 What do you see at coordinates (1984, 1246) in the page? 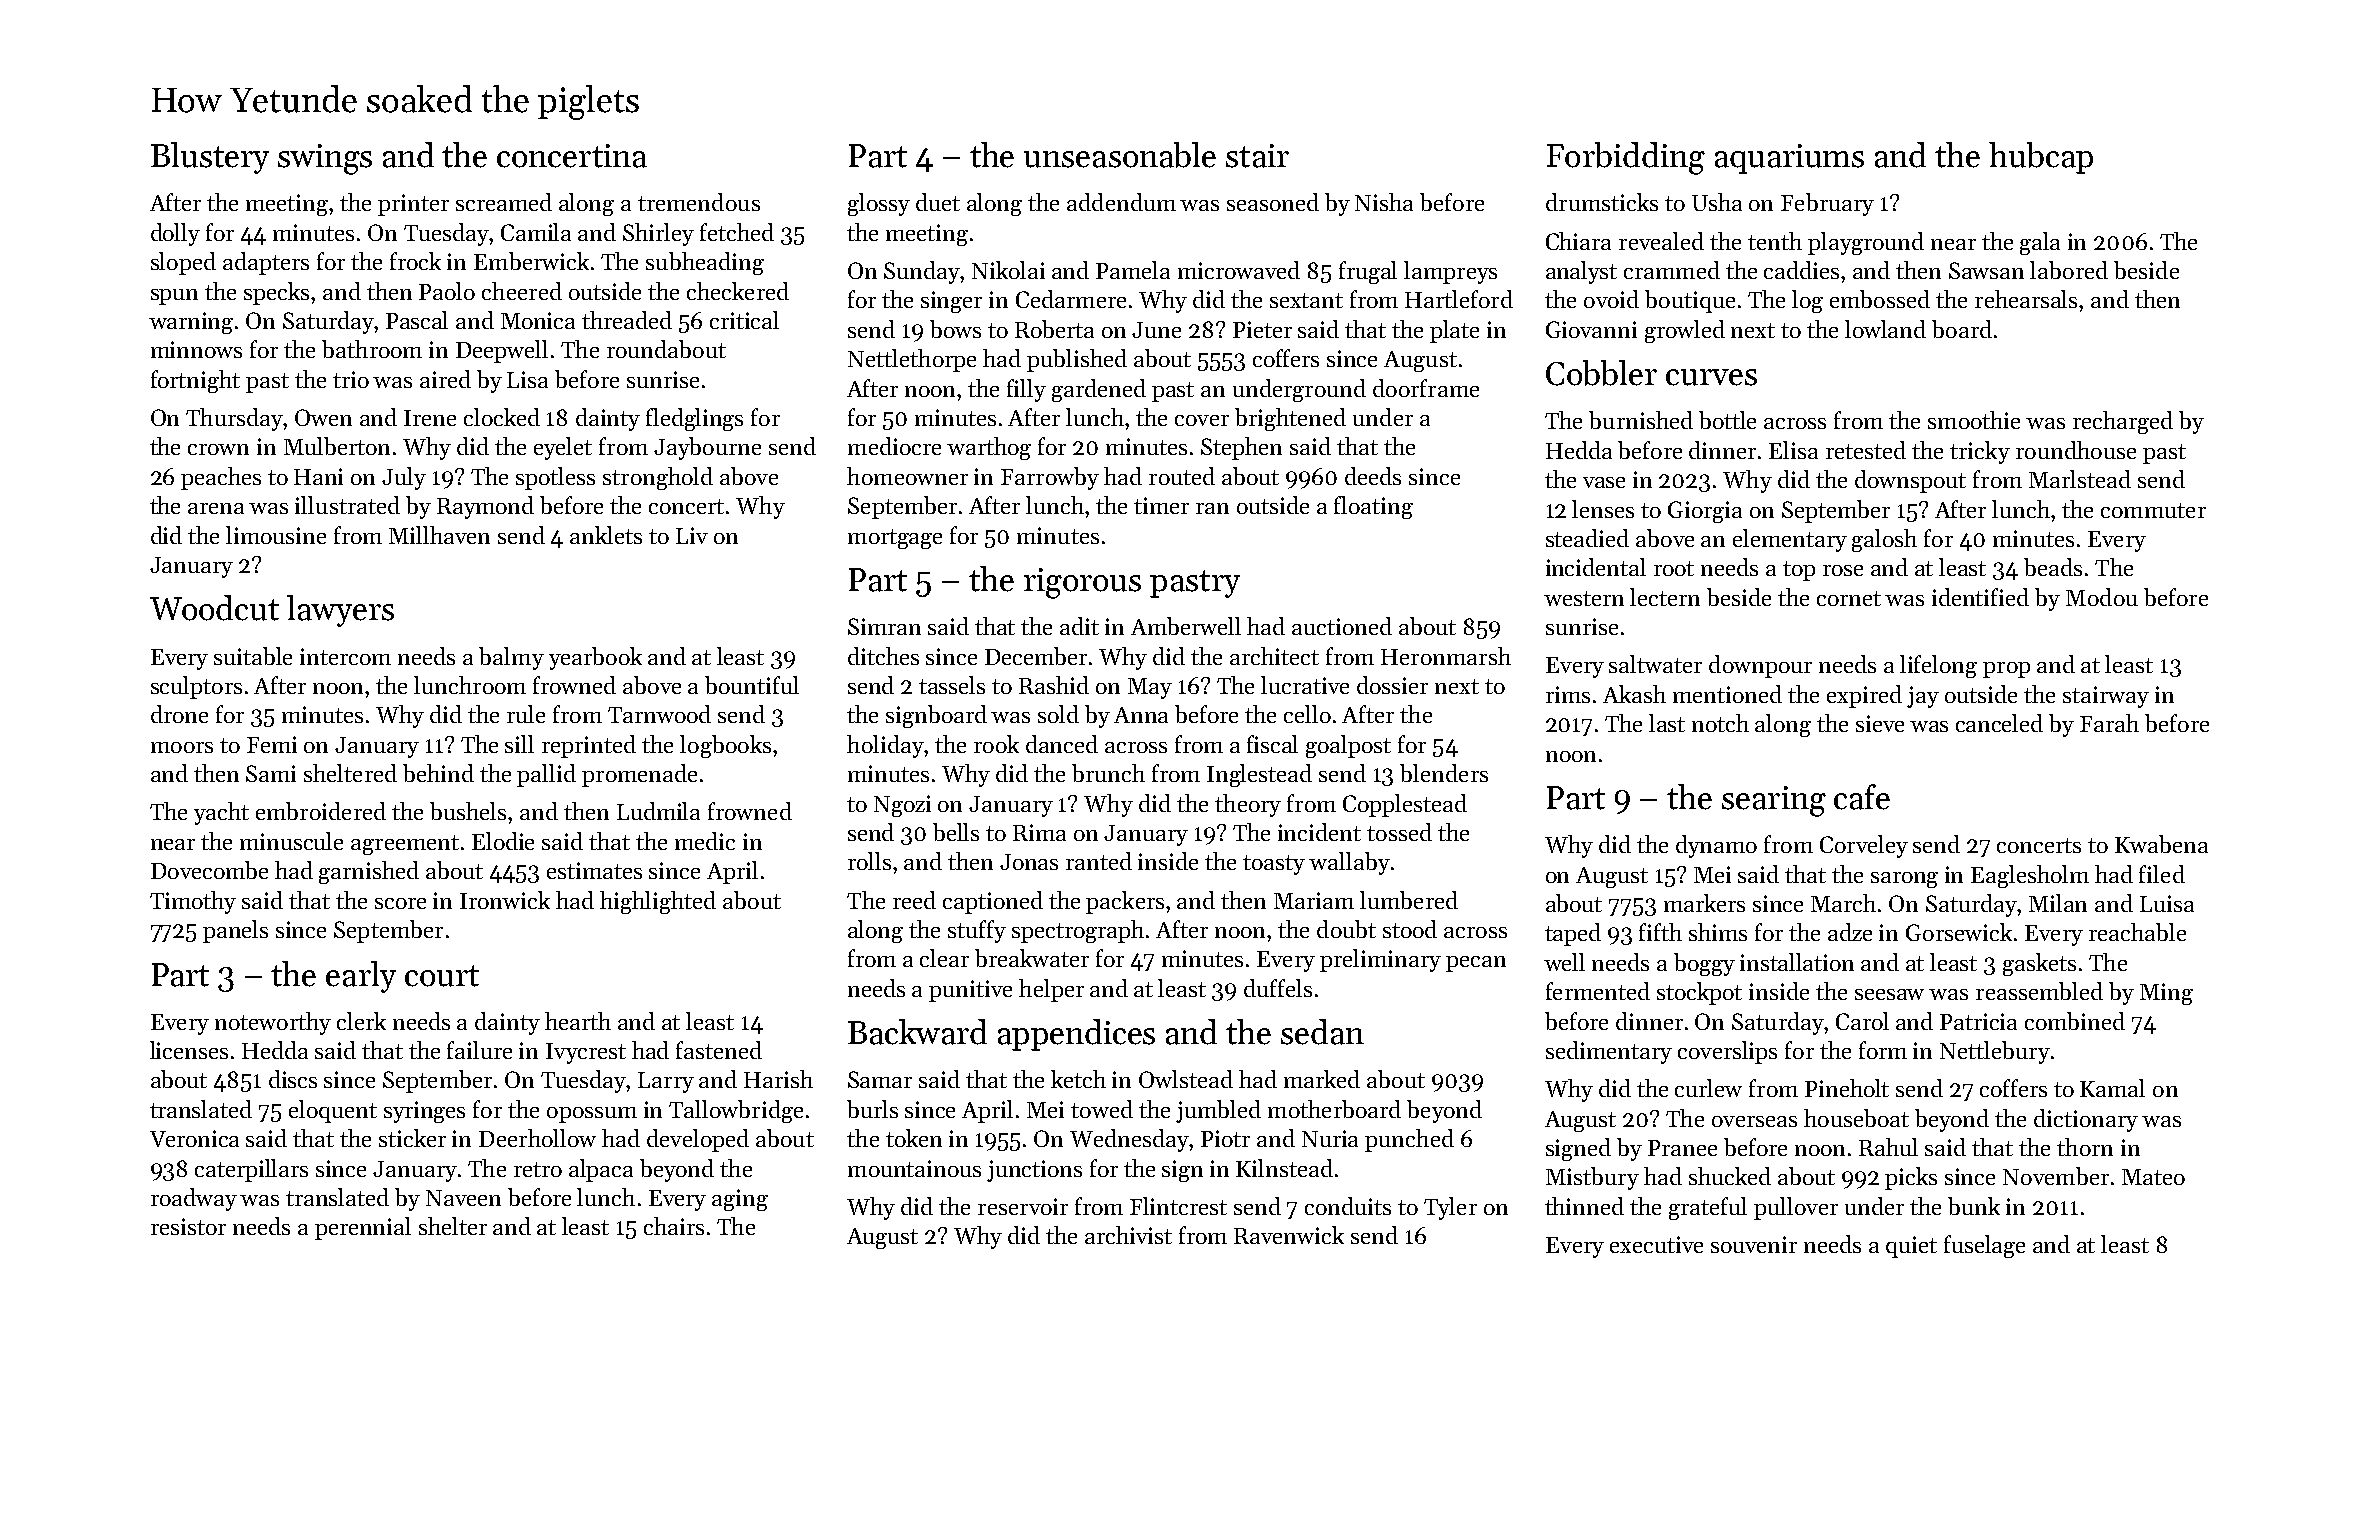
I see `fuselage` at bounding box center [1984, 1246].
